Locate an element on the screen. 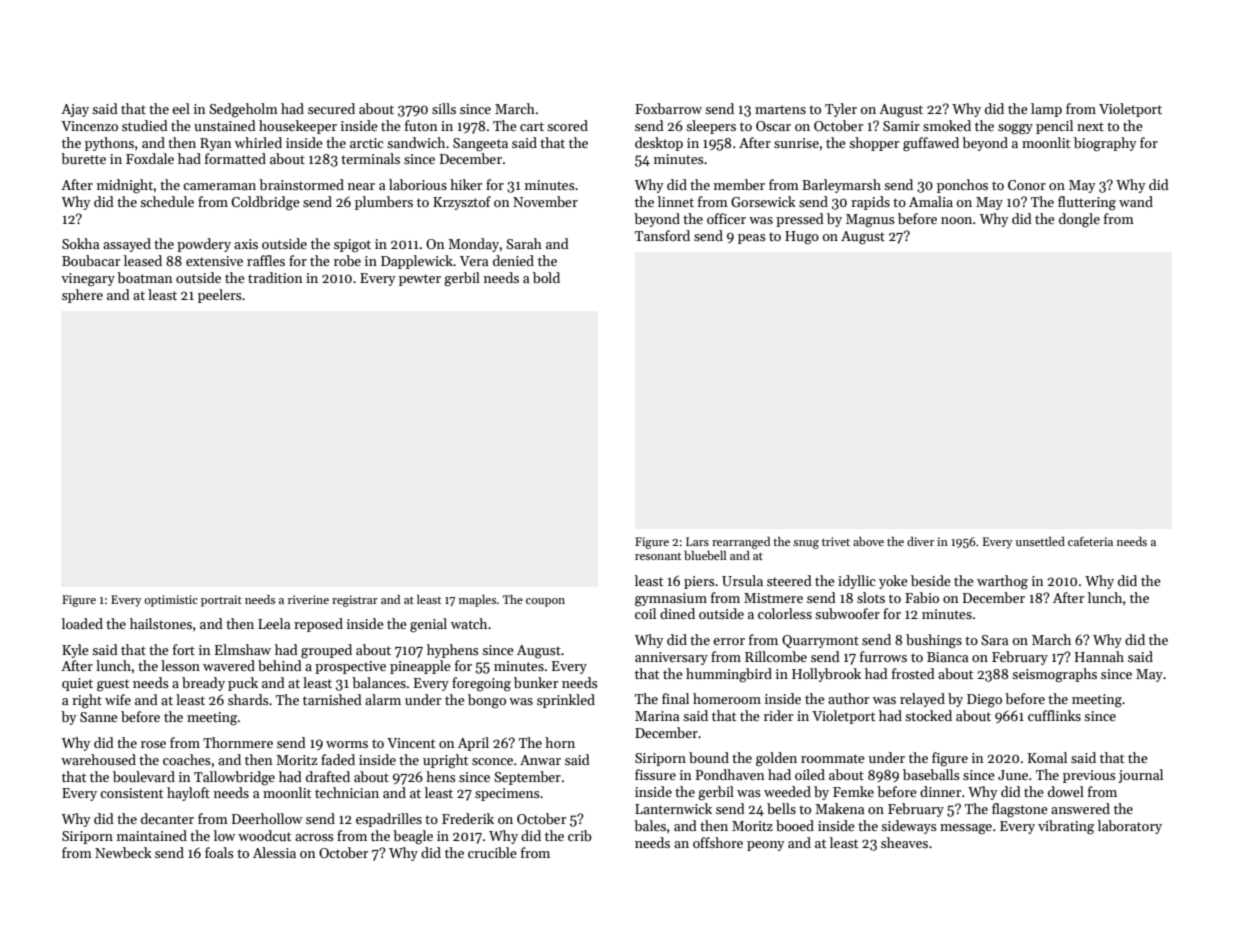 This screenshot has width=1233, height=952. foregoing is located at coordinates (481, 684).
